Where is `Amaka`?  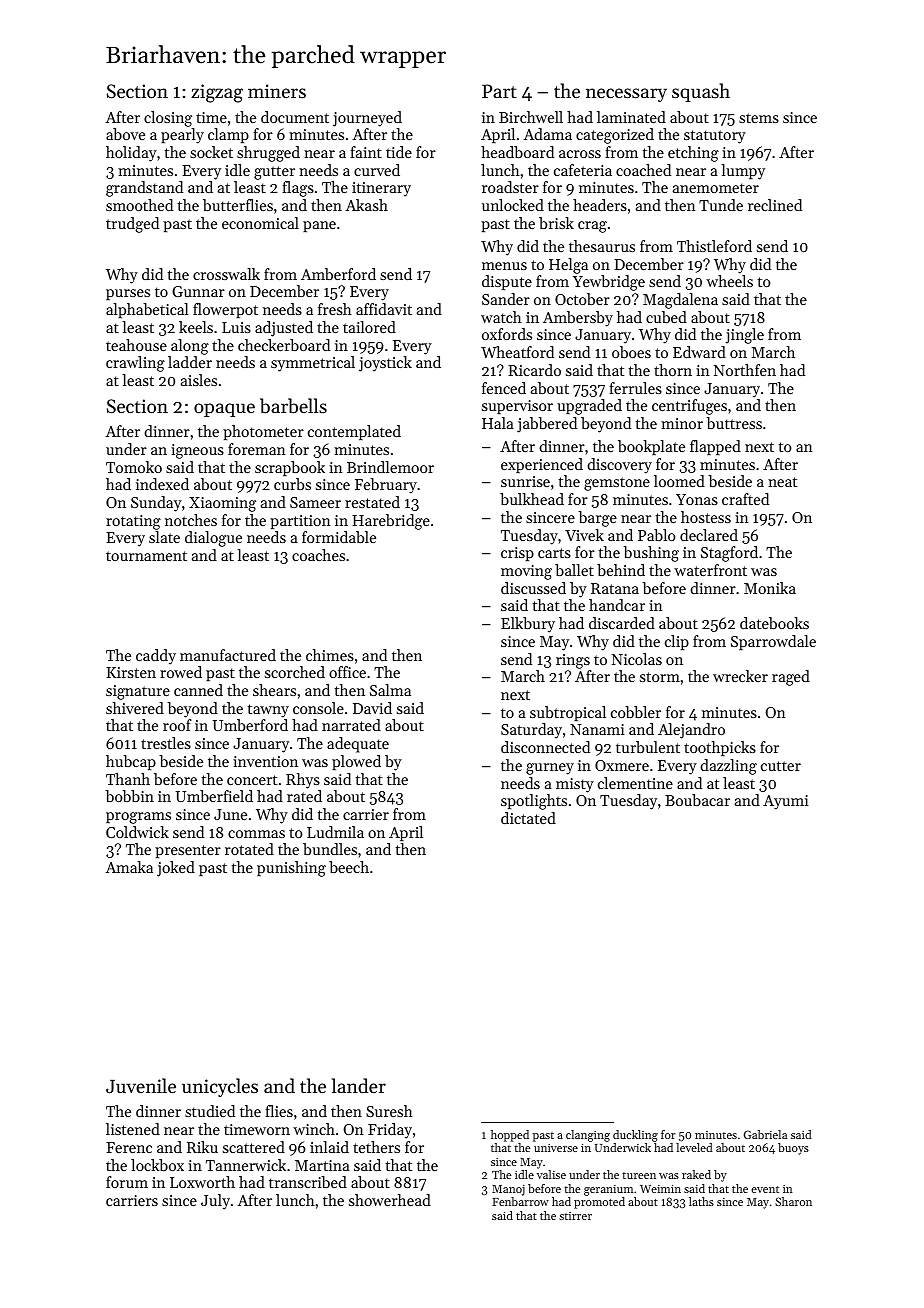
Amaka is located at coordinates (129, 867).
